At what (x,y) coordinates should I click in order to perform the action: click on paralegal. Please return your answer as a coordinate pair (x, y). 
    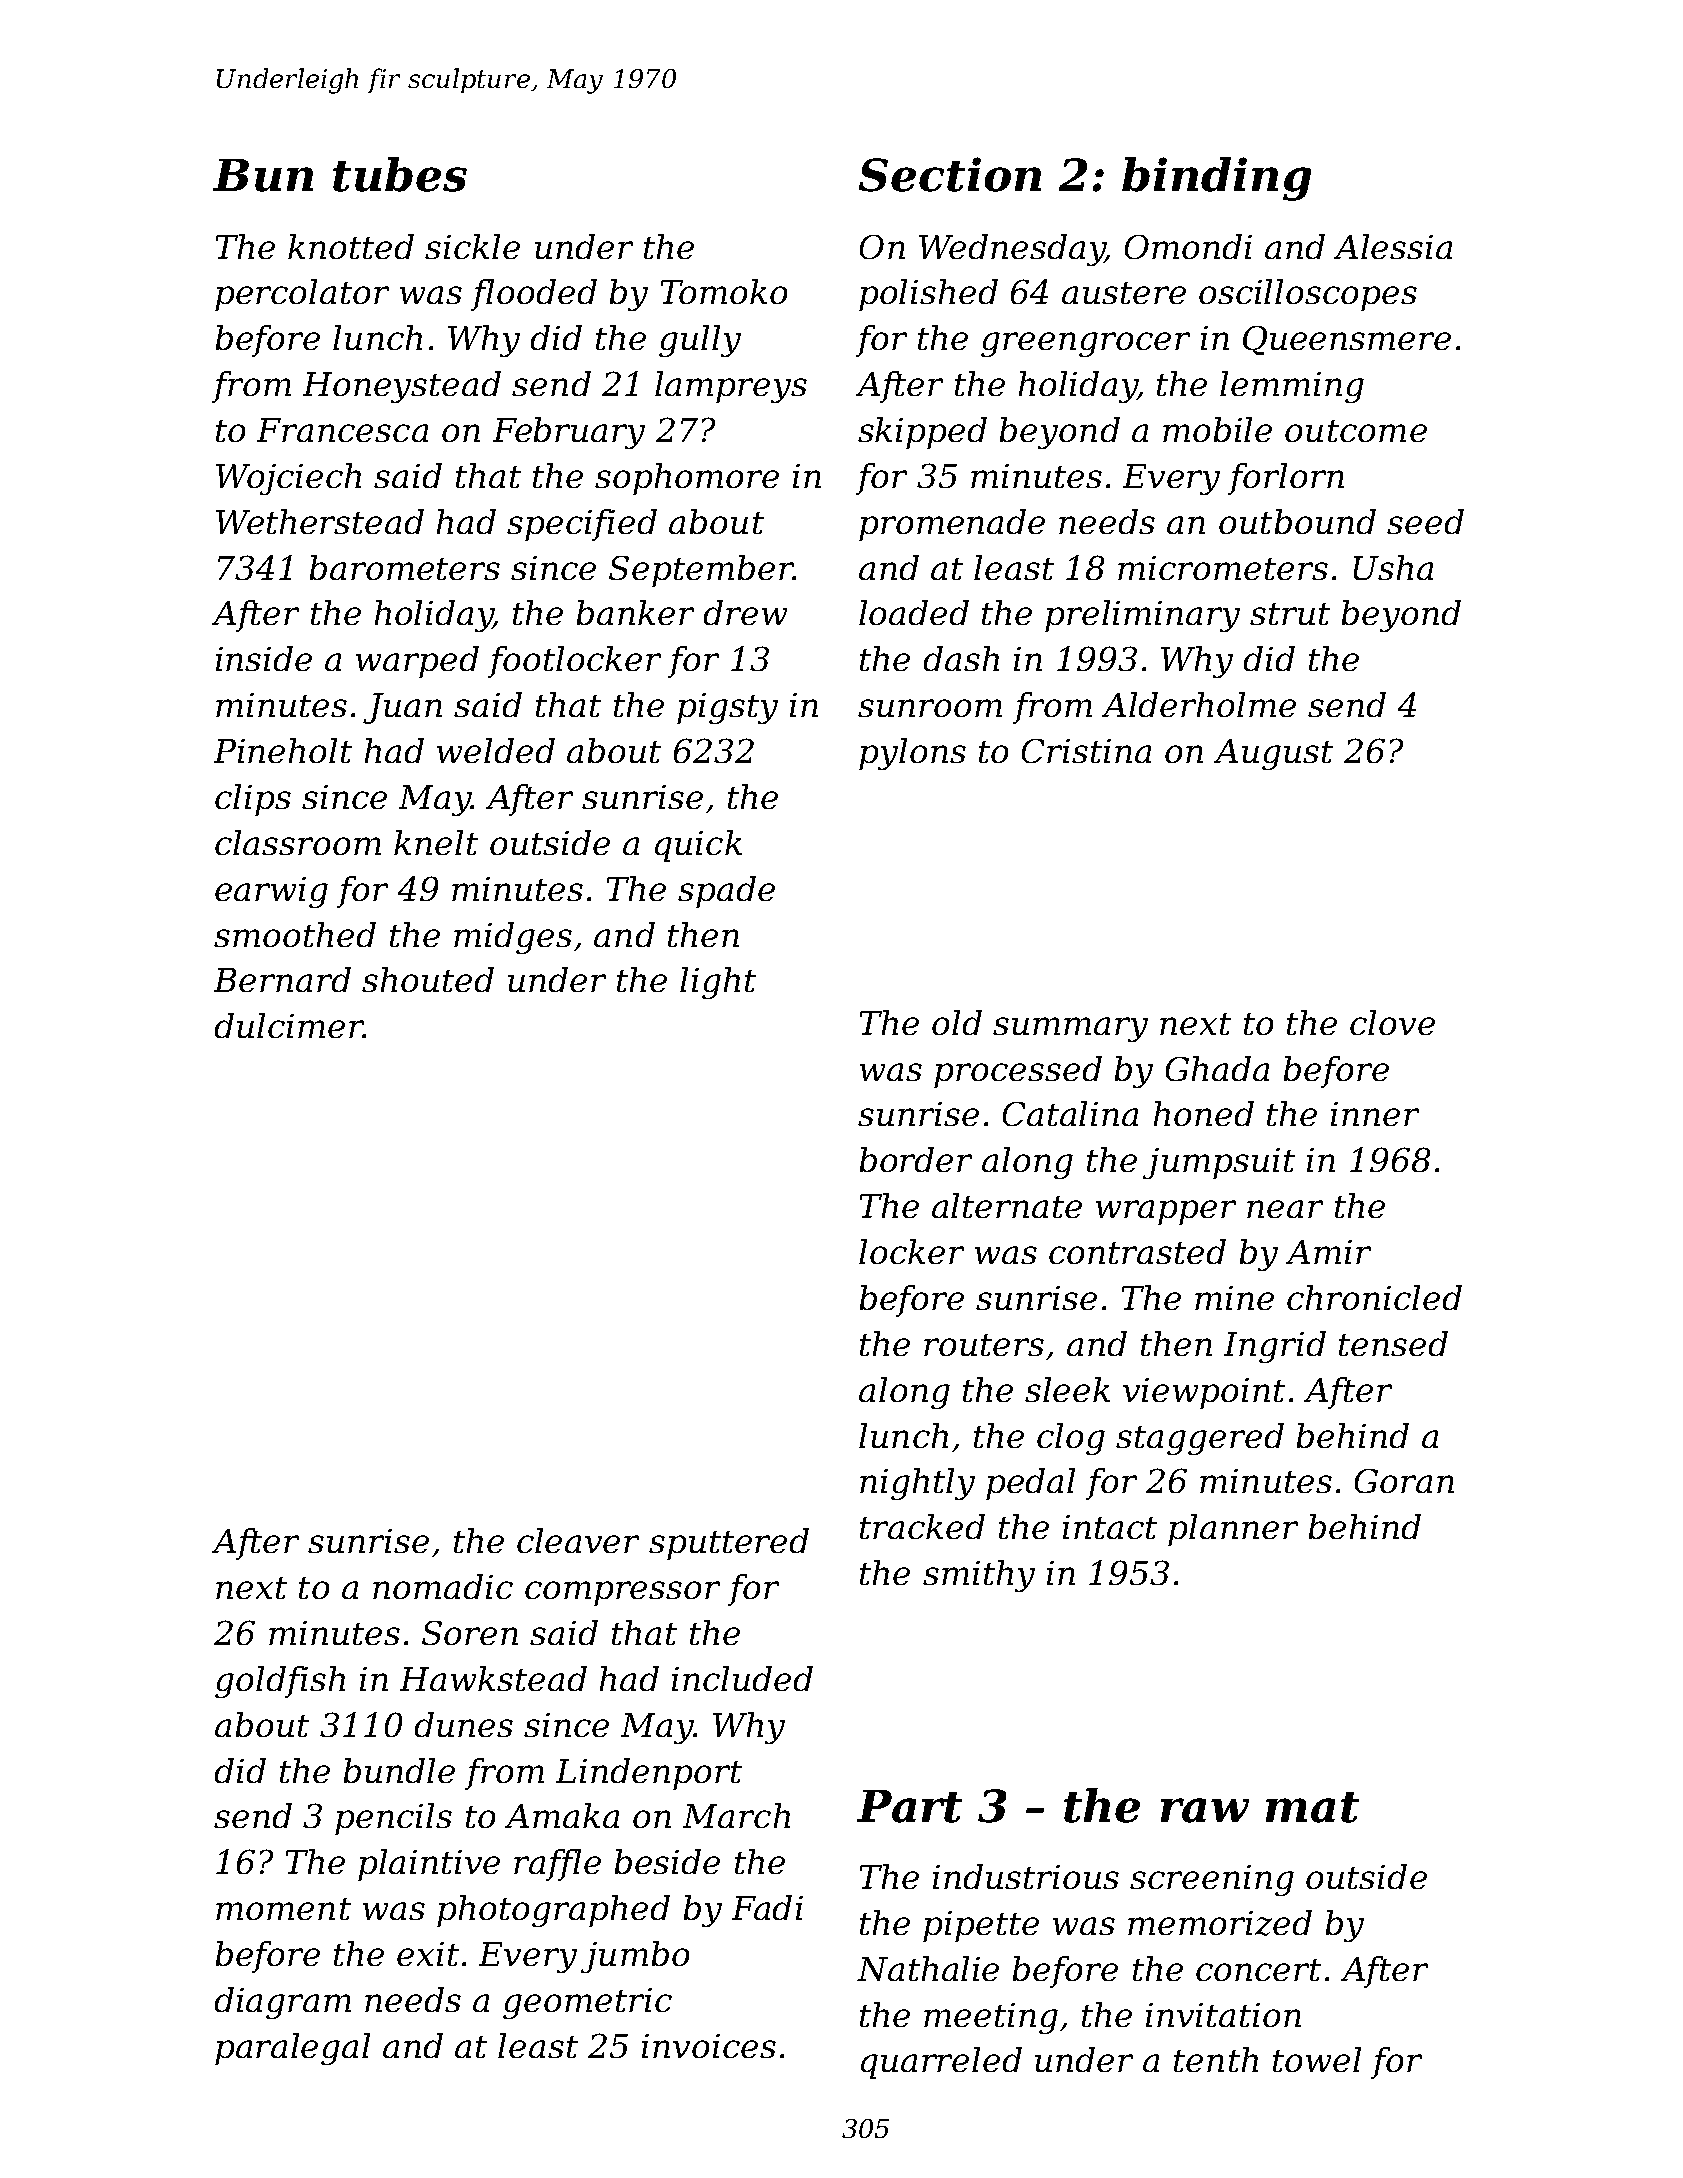
    Looking at the image, I should click on (292, 2049).
